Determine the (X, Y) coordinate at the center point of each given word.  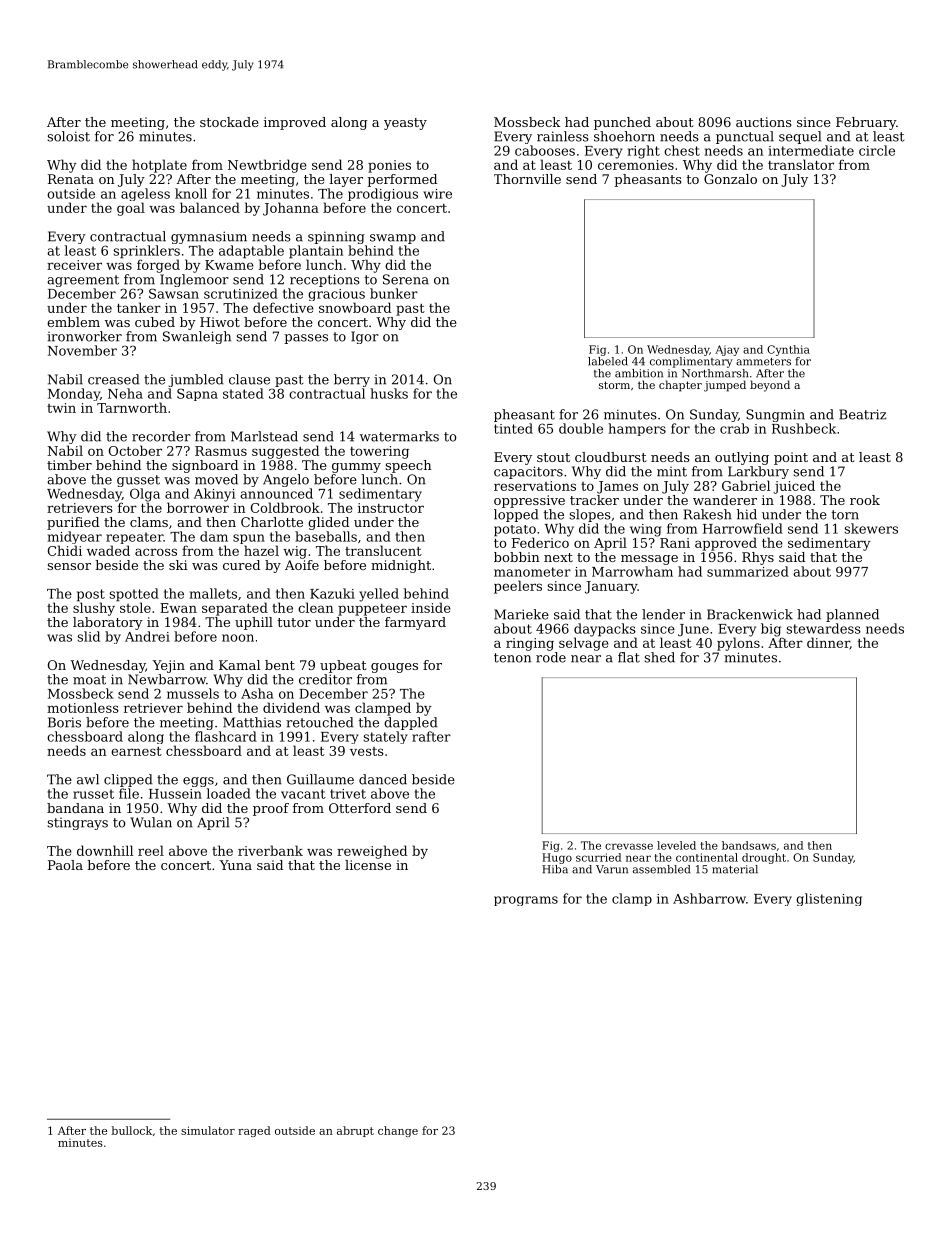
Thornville (527, 179)
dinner (828, 643)
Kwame (229, 265)
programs (526, 901)
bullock (131, 1130)
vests (367, 751)
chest (682, 150)
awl (88, 779)
